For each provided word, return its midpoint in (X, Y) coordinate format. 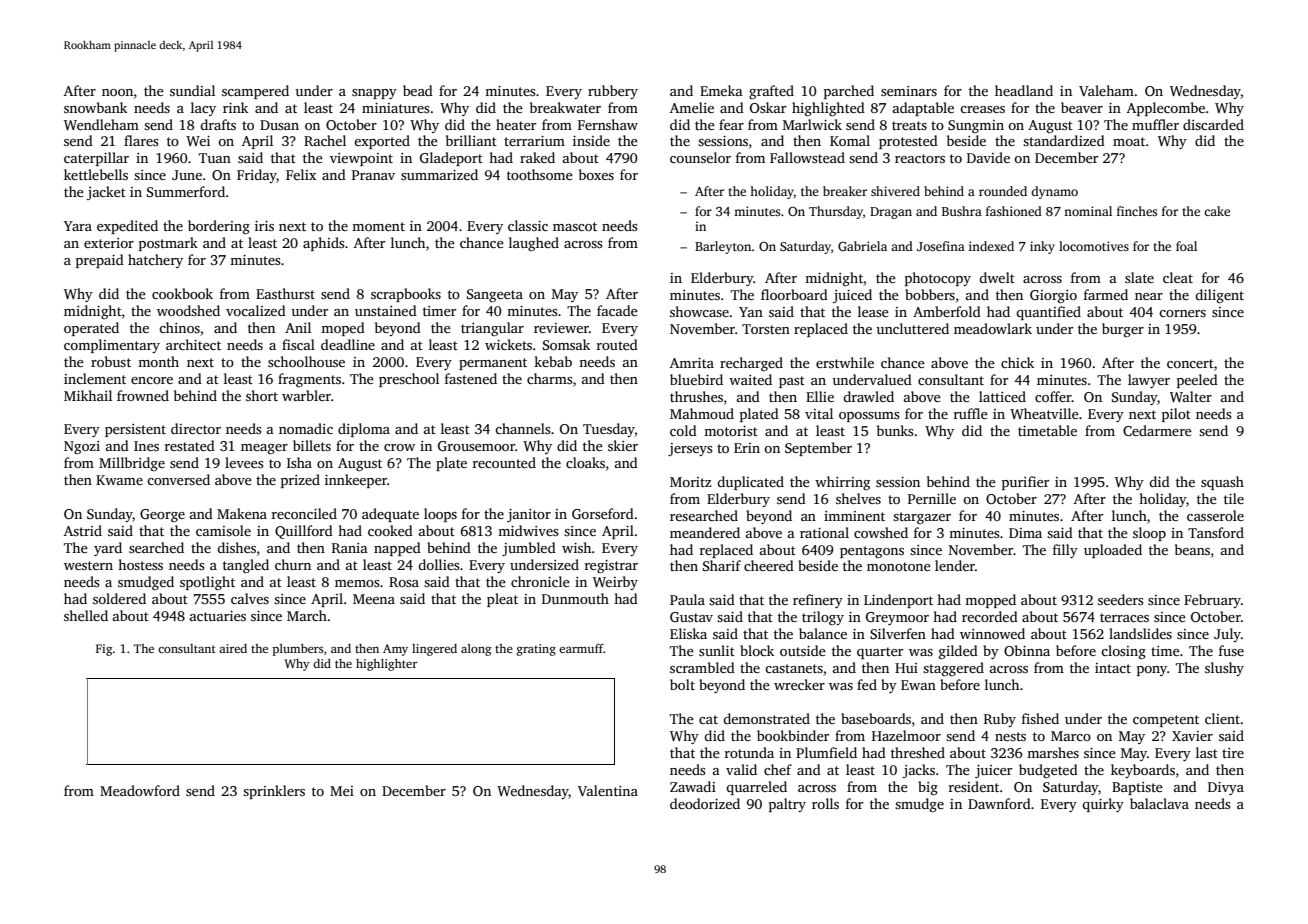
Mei (342, 791)
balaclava (1159, 803)
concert (1190, 363)
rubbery (613, 92)
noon (117, 92)
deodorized (705, 803)
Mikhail (88, 395)
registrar (611, 566)
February (1212, 601)
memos (357, 583)
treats (909, 125)
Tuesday (609, 430)
